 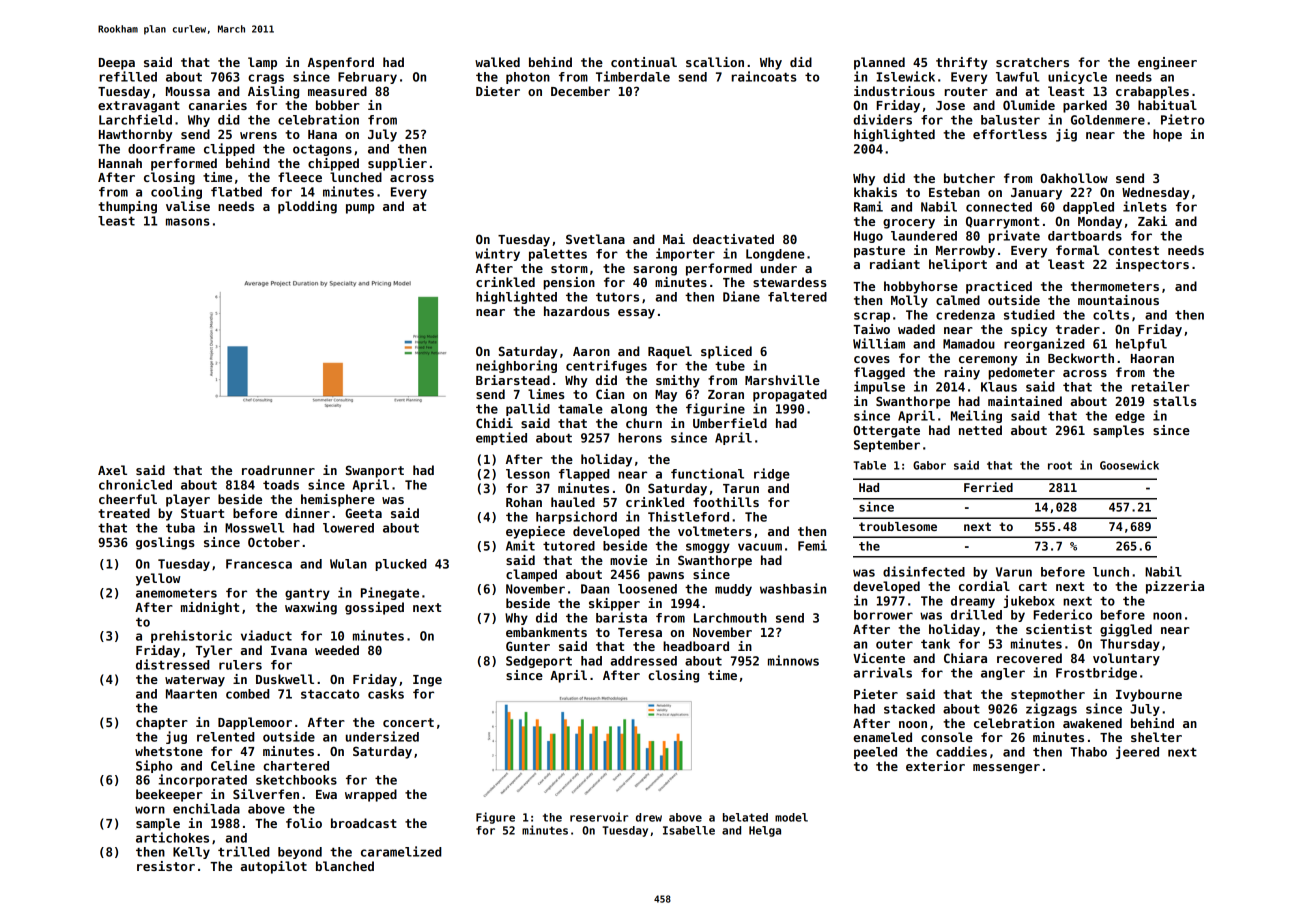 I want to click on Ivybourne, so click(x=1149, y=695).
